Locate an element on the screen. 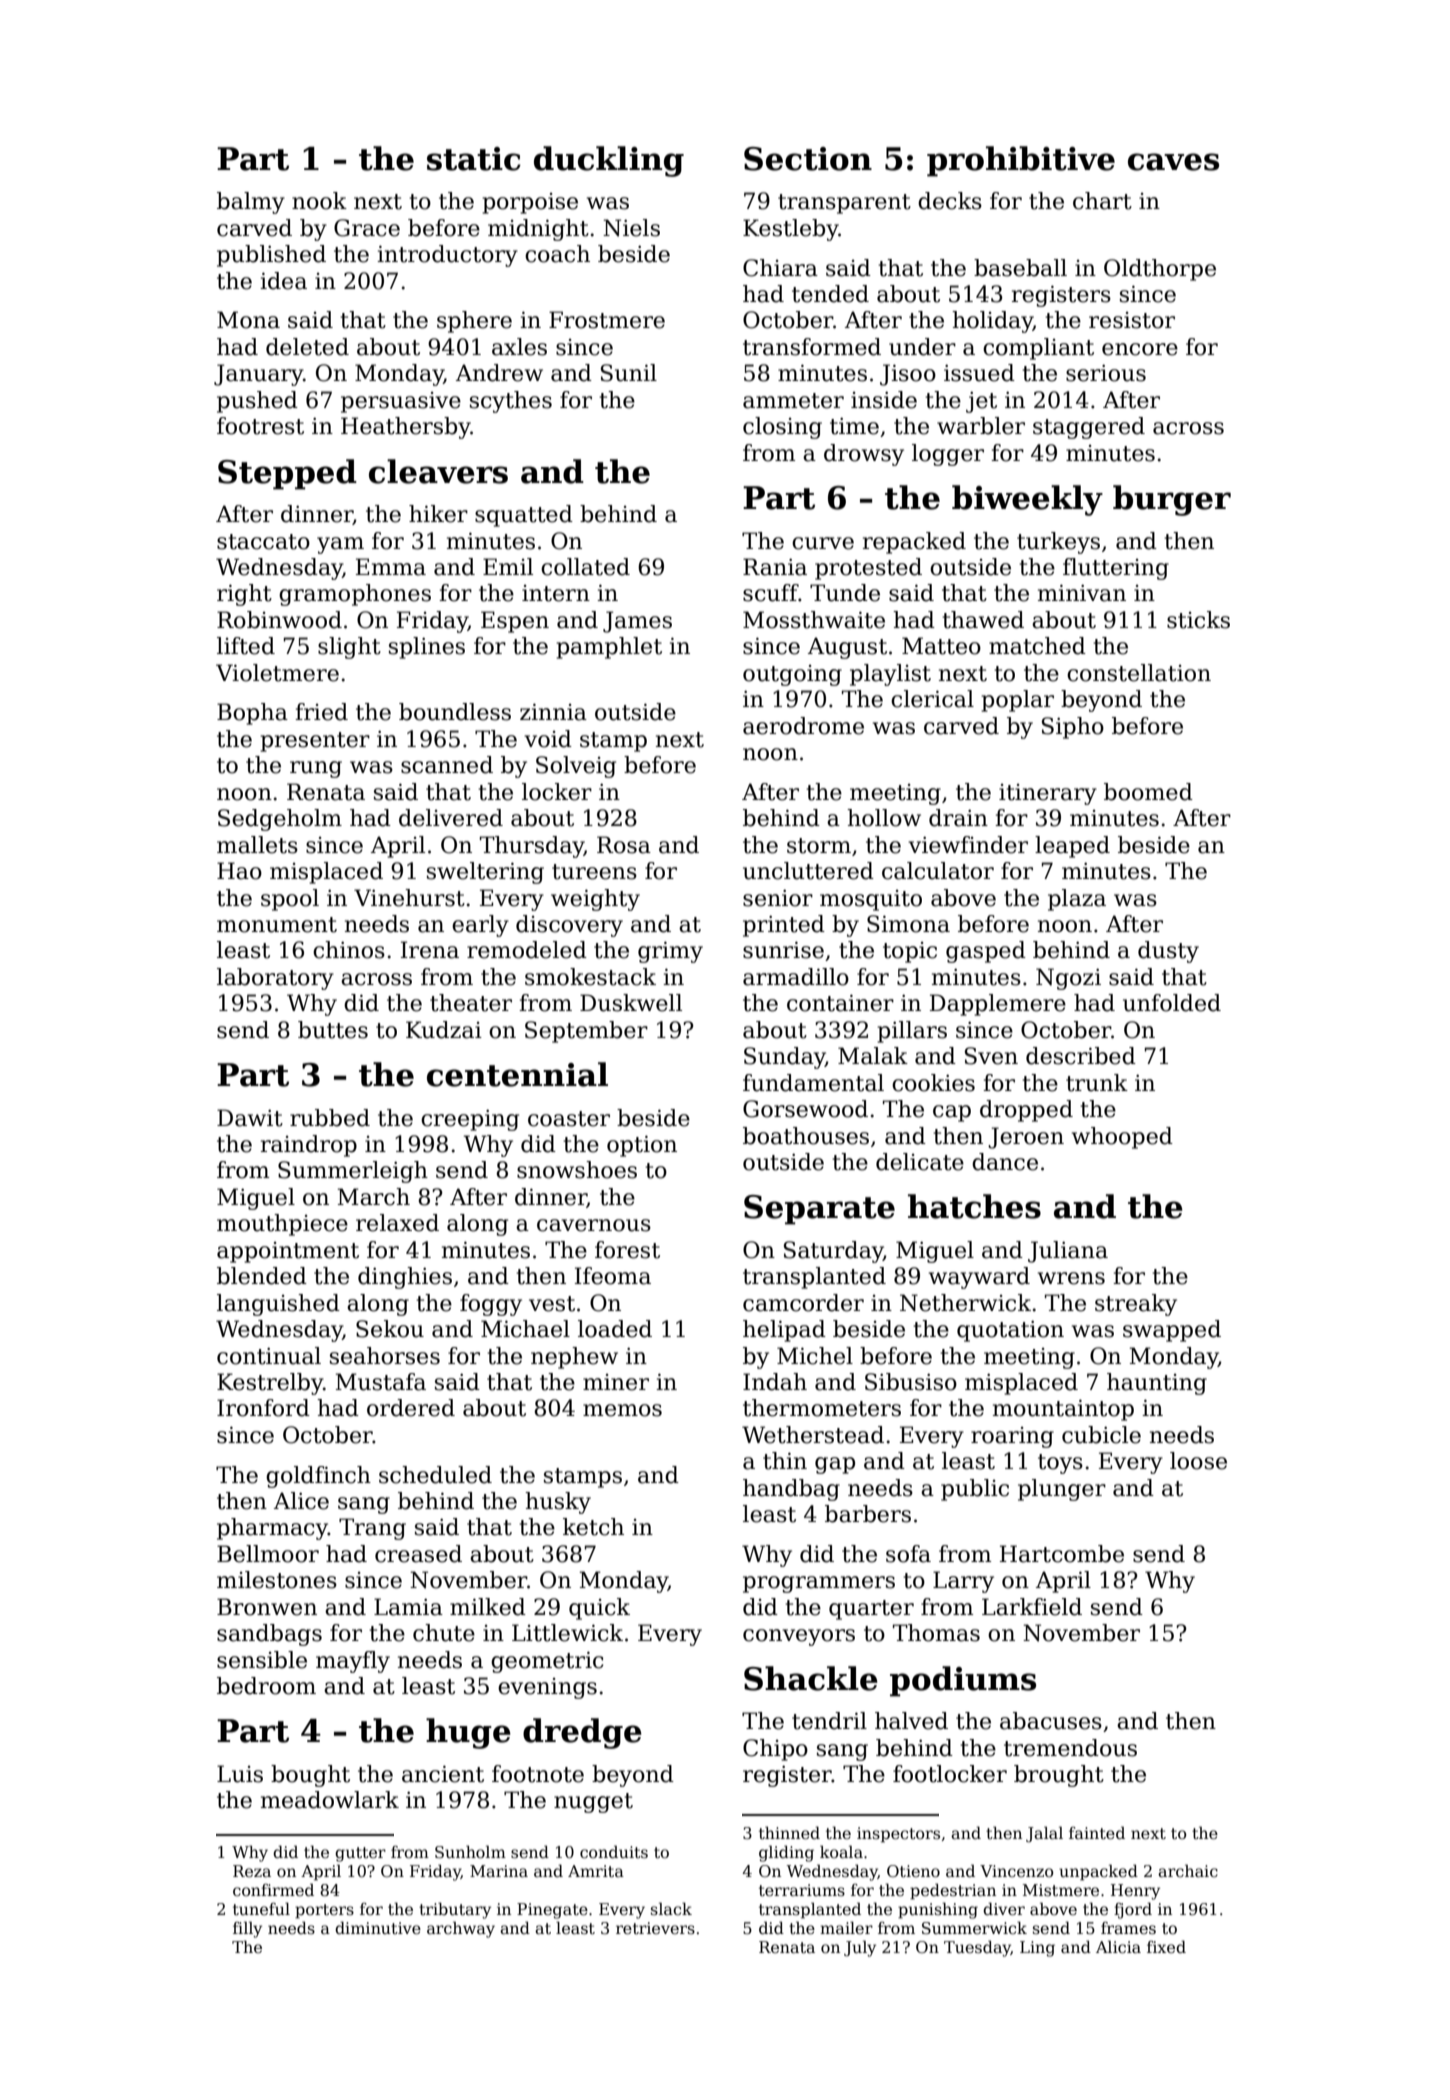 The width and height of the screenshot is (1450, 2100). Chipo is located at coordinates (775, 1750).
